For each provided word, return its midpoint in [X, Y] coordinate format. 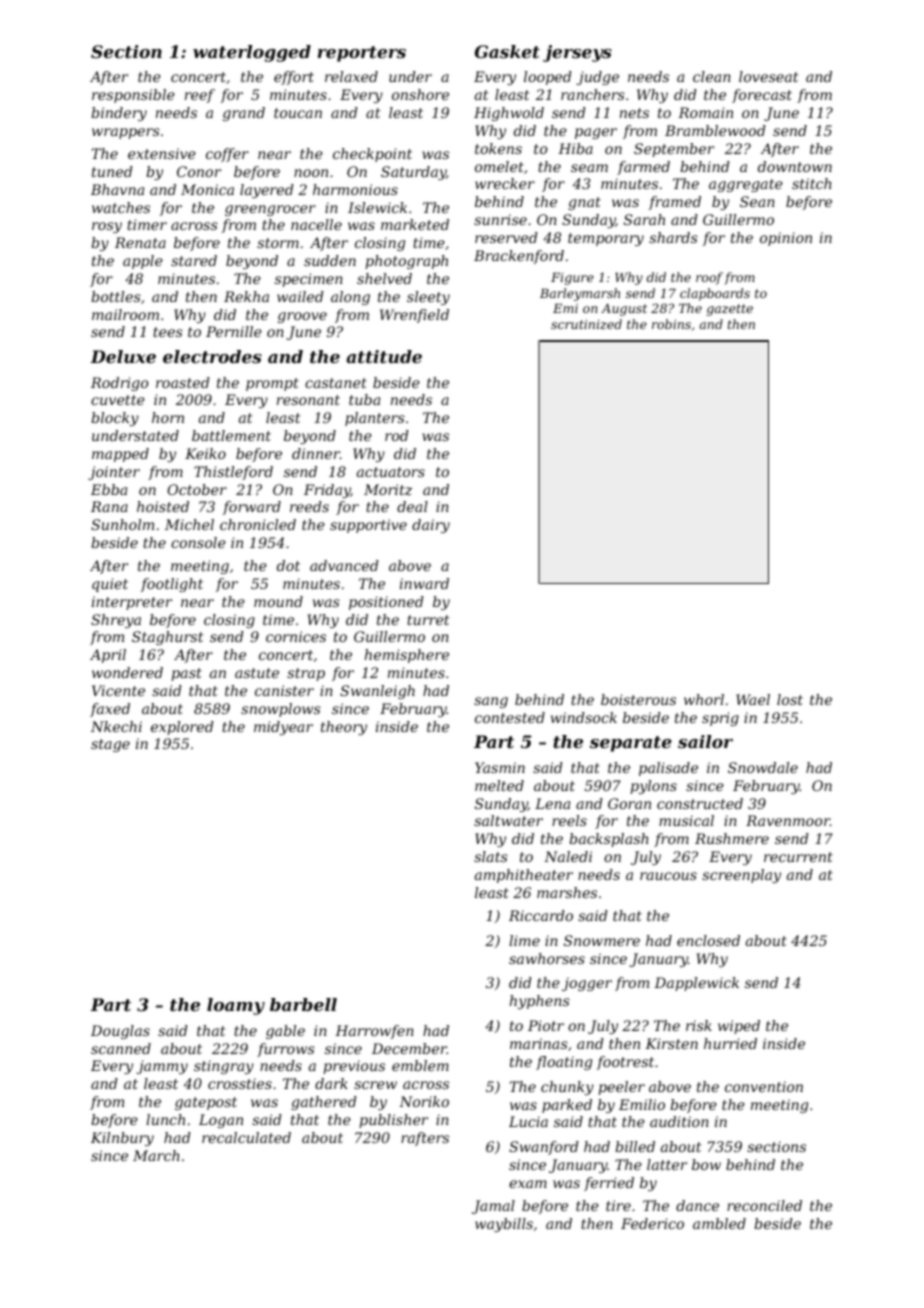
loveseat [768, 76]
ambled [719, 1223]
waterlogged [252, 53]
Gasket [507, 51]
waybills [504, 1225]
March [156, 1155]
